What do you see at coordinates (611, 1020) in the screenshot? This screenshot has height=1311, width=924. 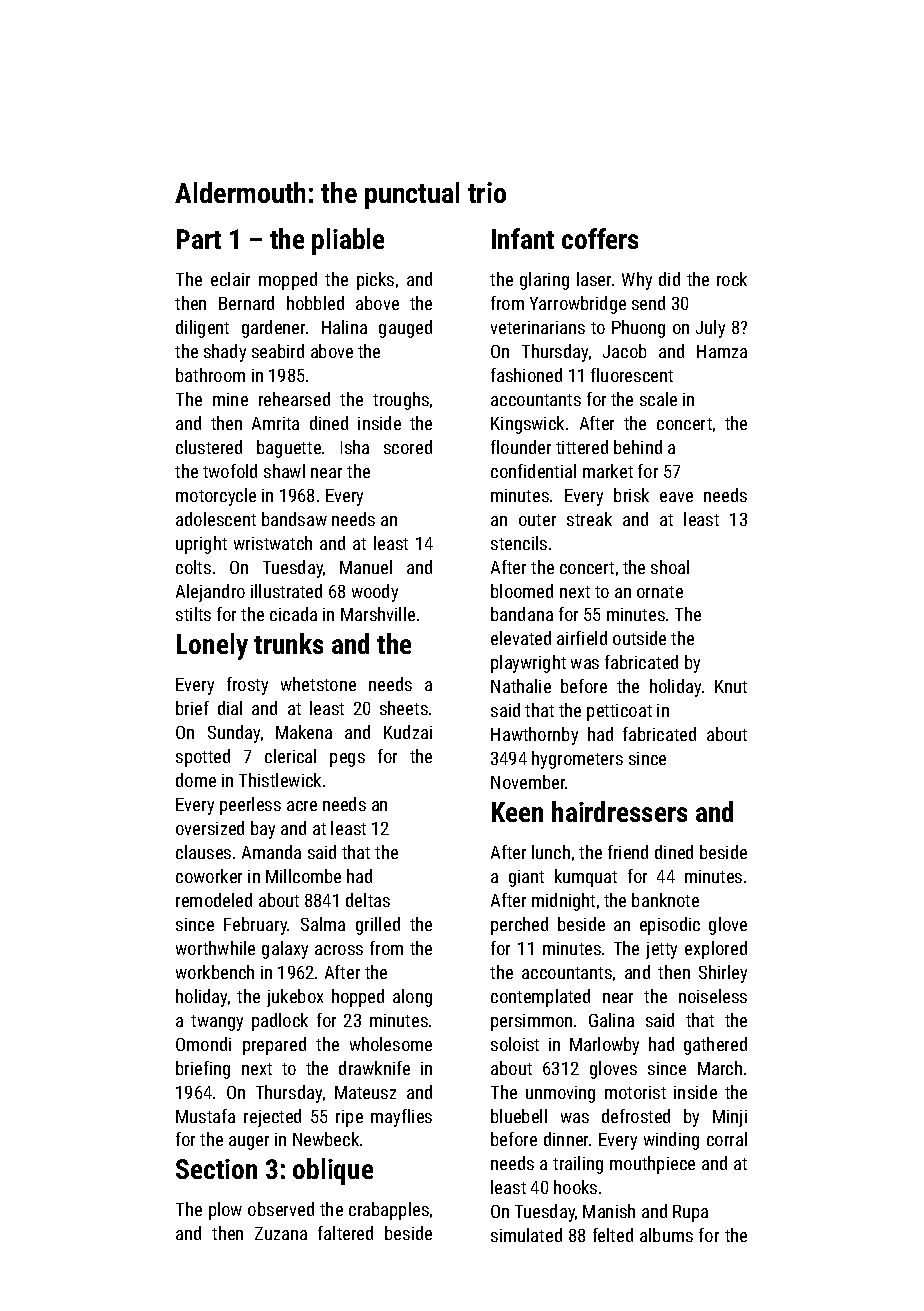 I see `Galina` at bounding box center [611, 1020].
